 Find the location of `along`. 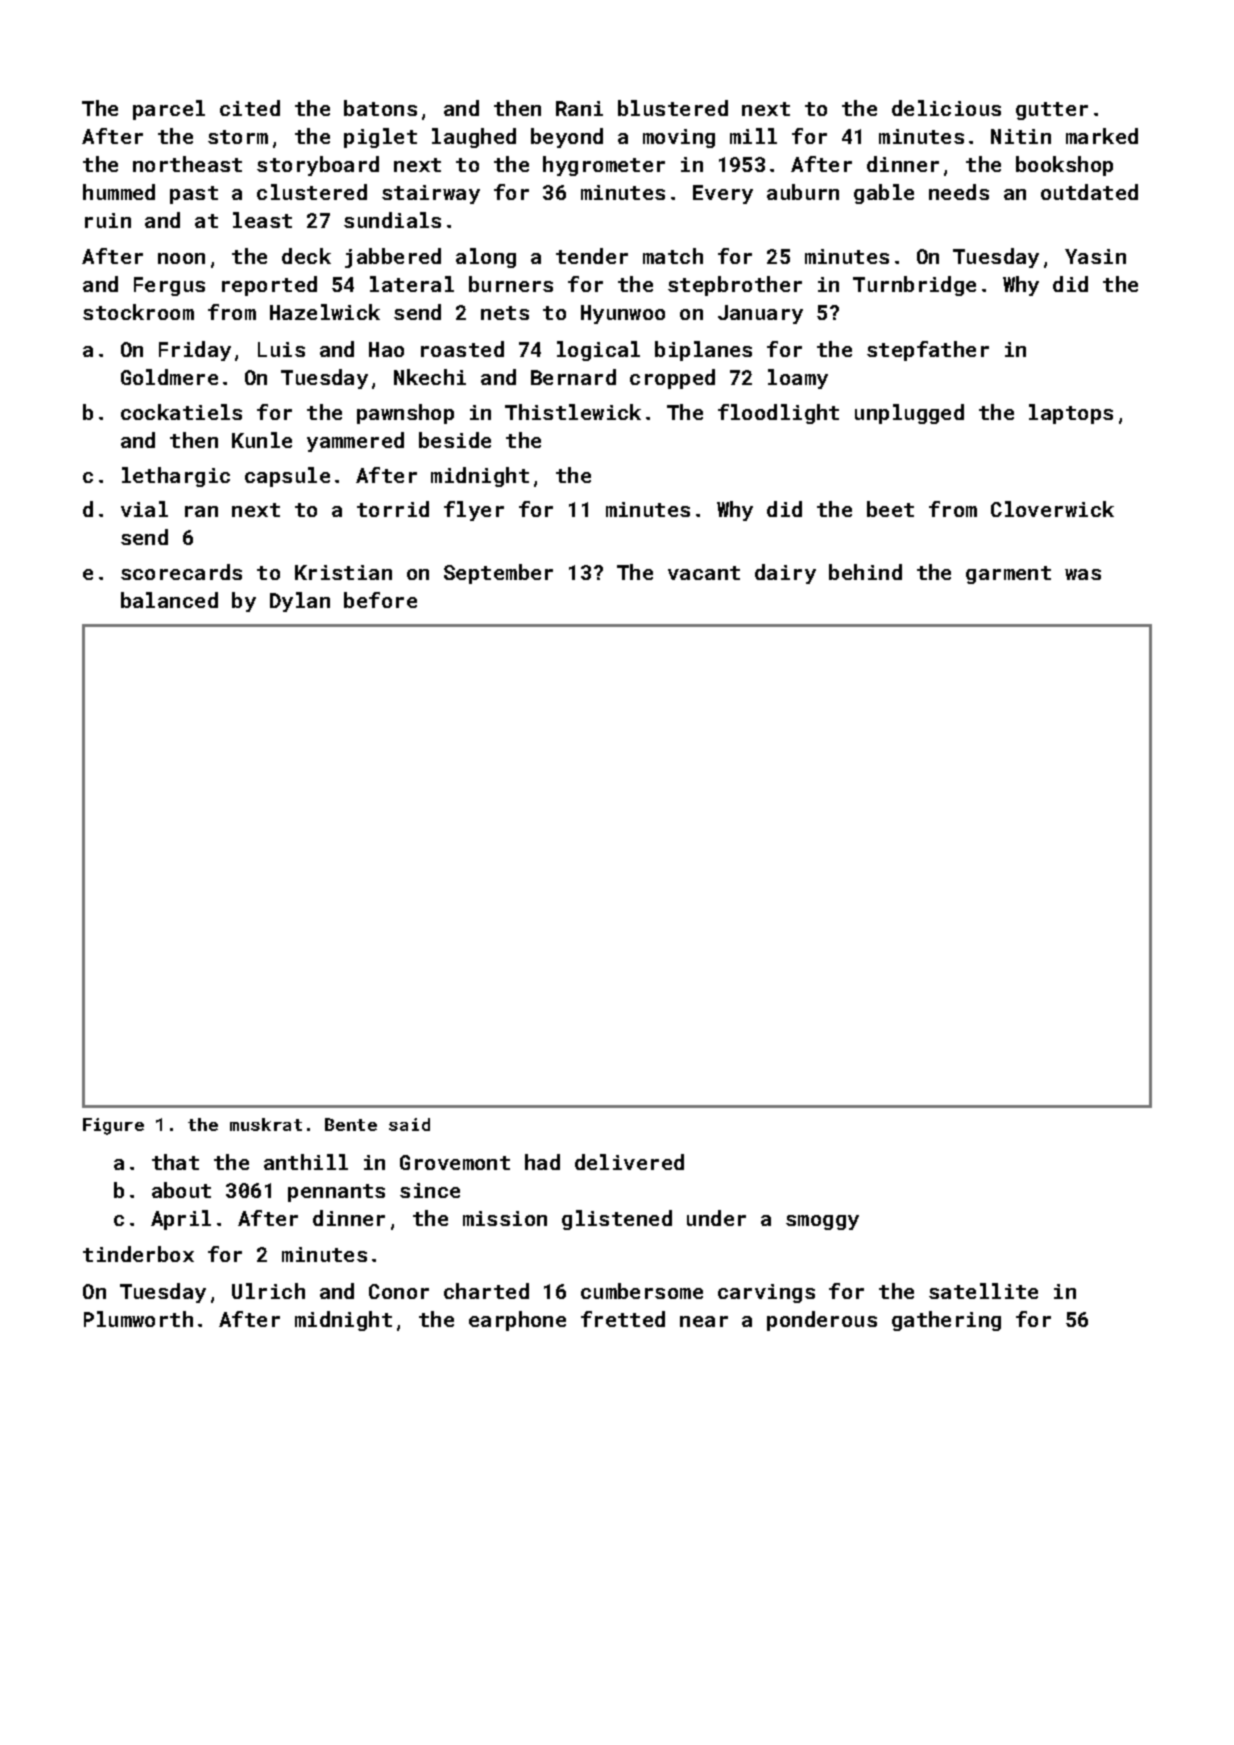

along is located at coordinates (486, 258).
